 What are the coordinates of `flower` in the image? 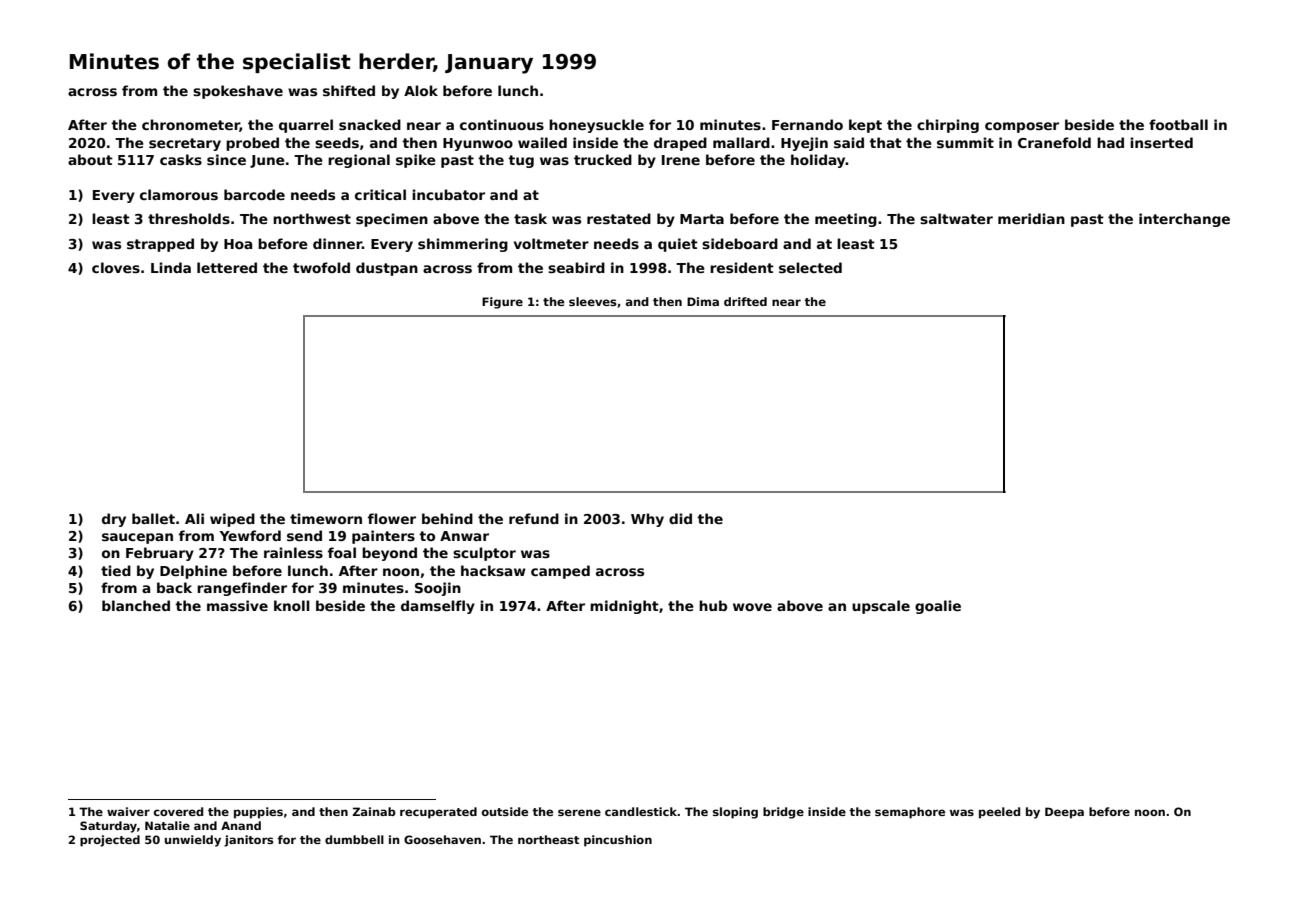 It's located at (392, 518).
